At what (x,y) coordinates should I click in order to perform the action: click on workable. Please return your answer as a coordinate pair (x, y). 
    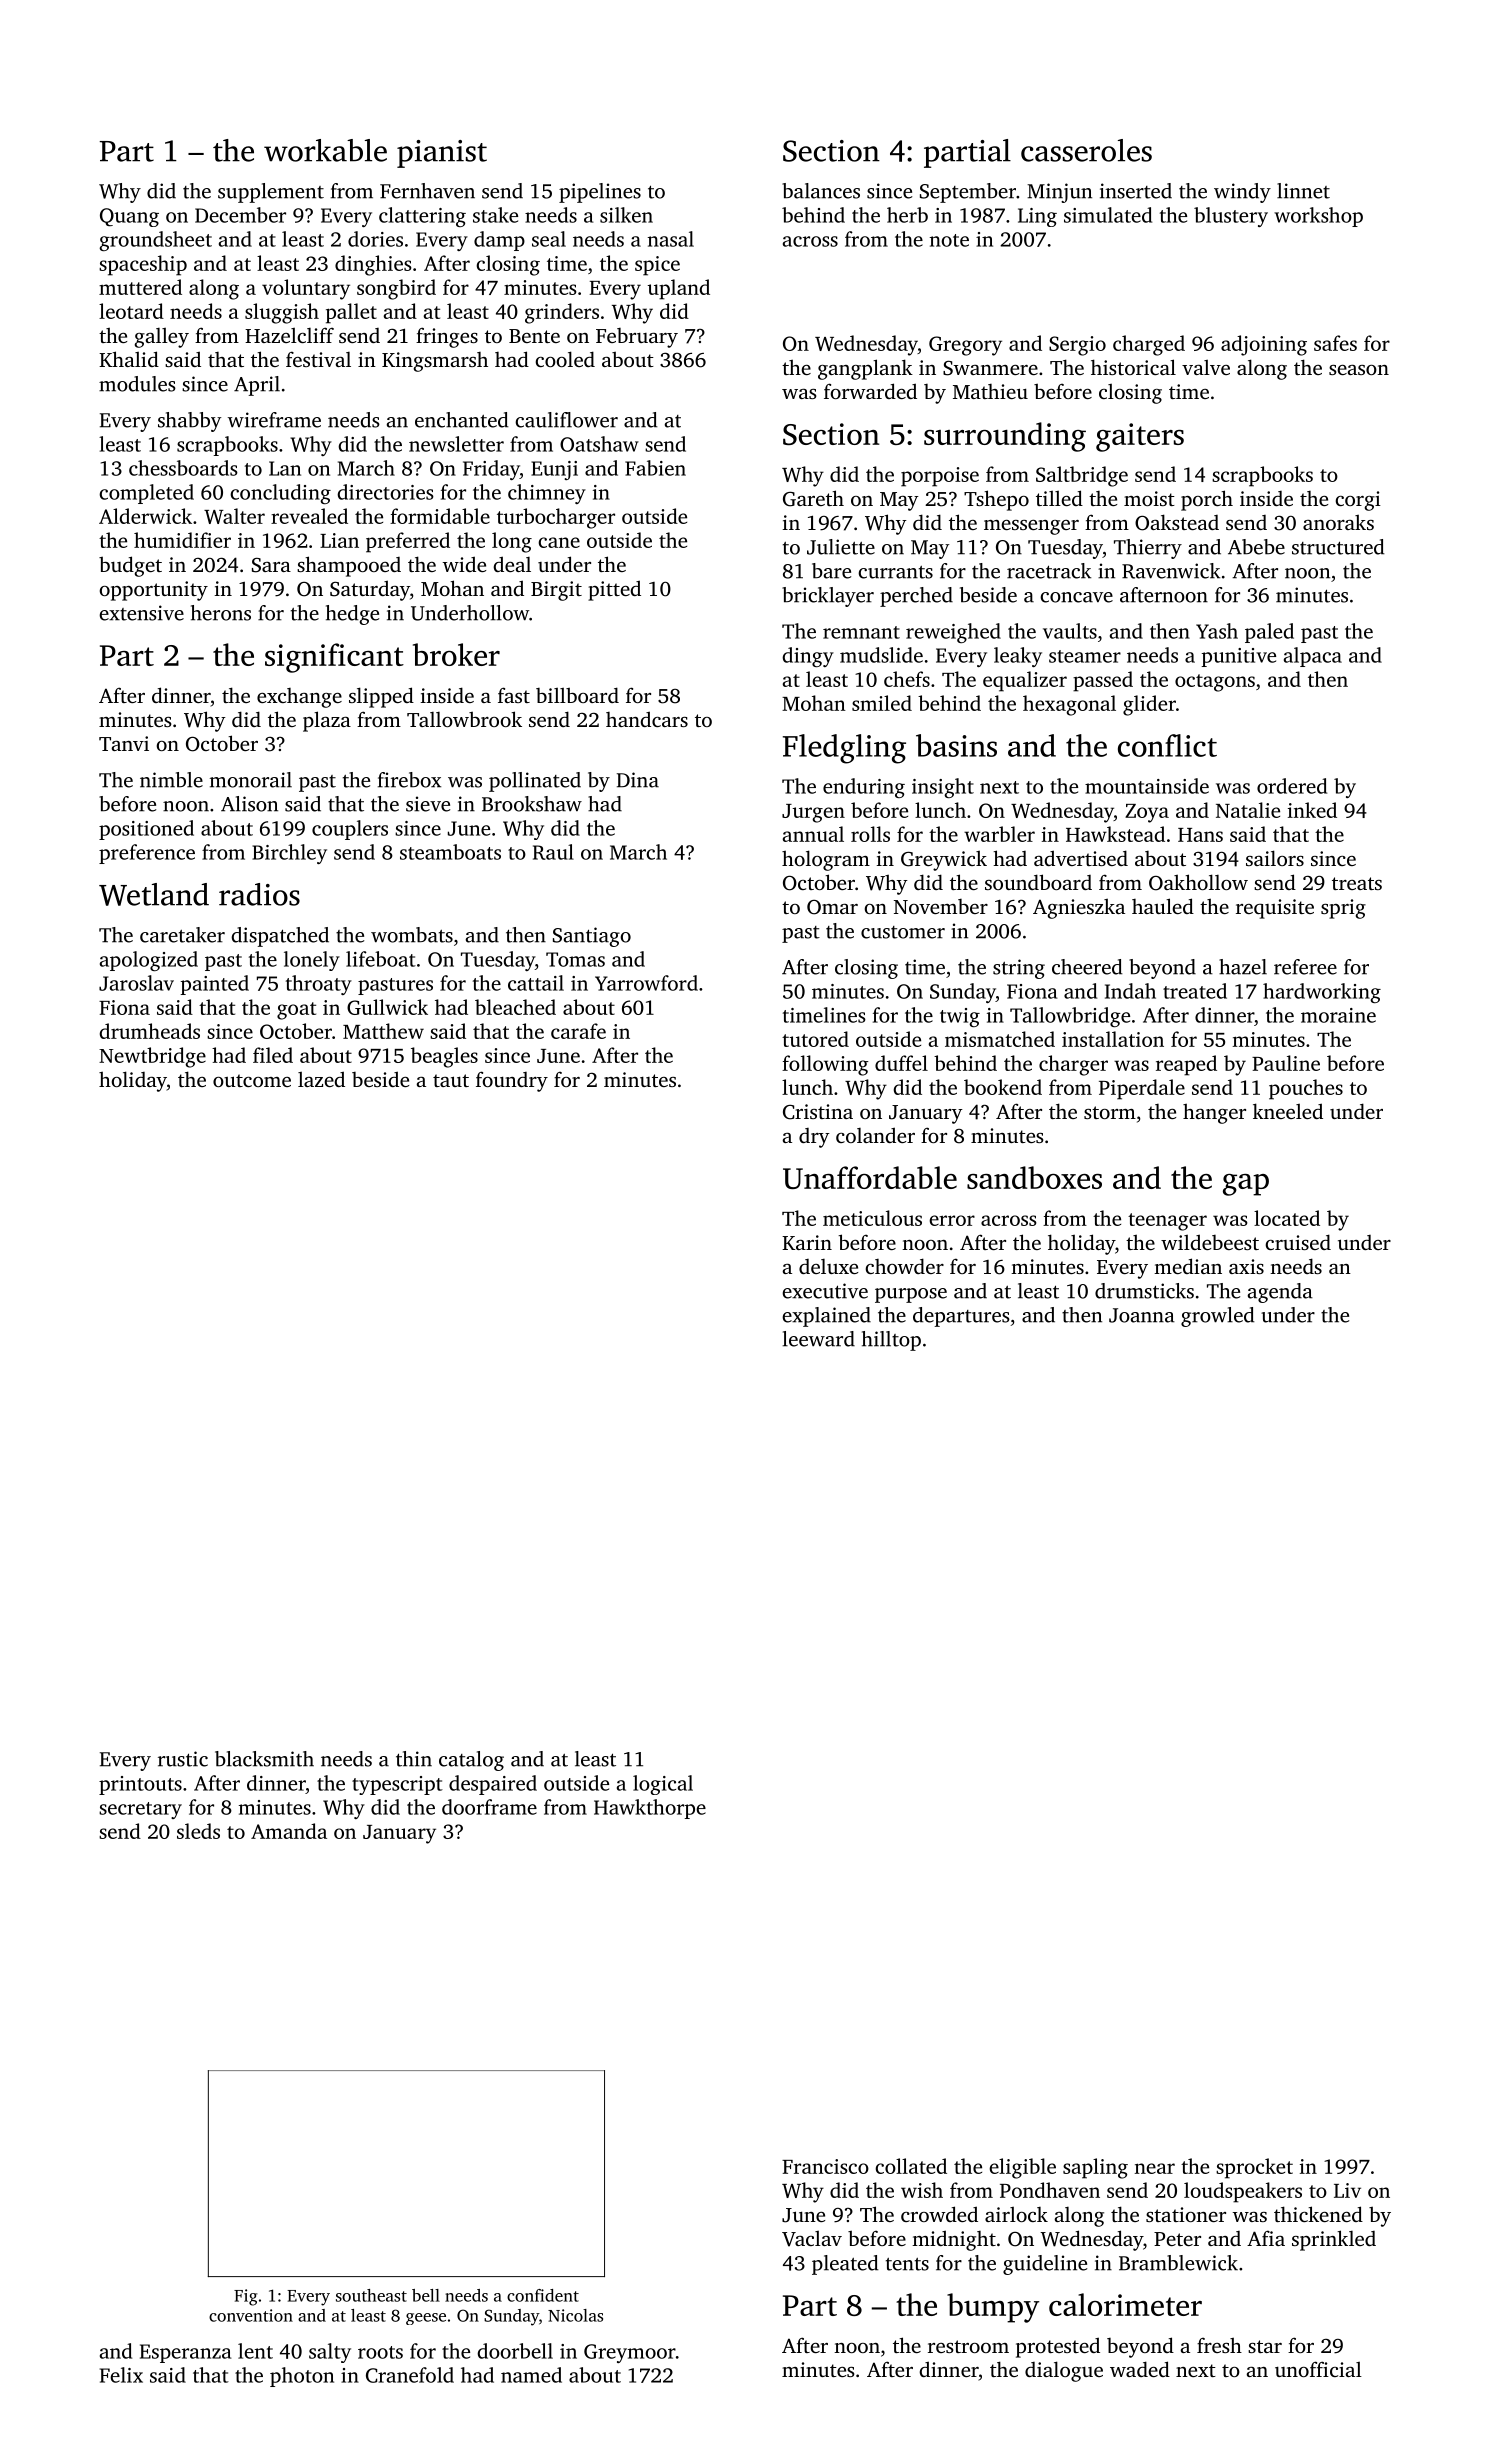
    Looking at the image, I should click on (325, 150).
